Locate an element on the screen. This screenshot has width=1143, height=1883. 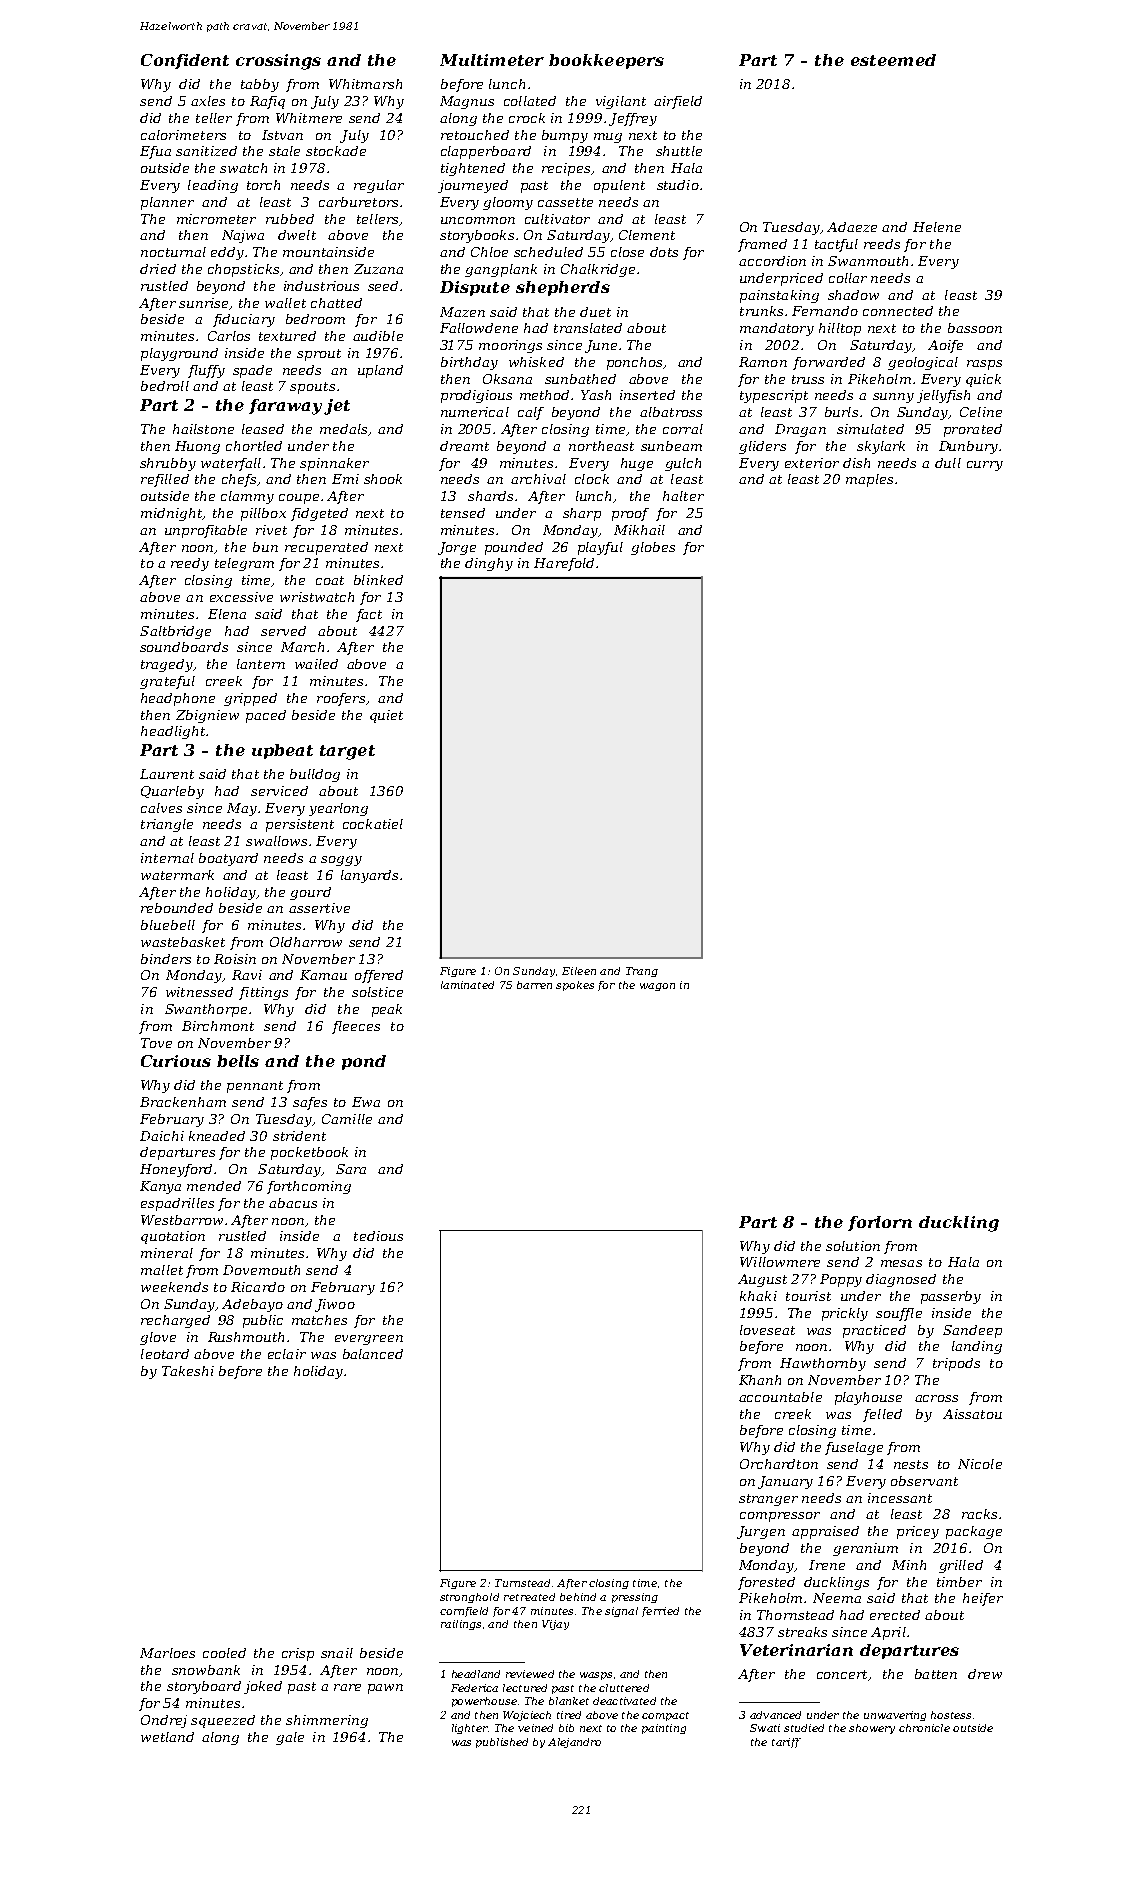
globes is located at coordinates (653, 548).
